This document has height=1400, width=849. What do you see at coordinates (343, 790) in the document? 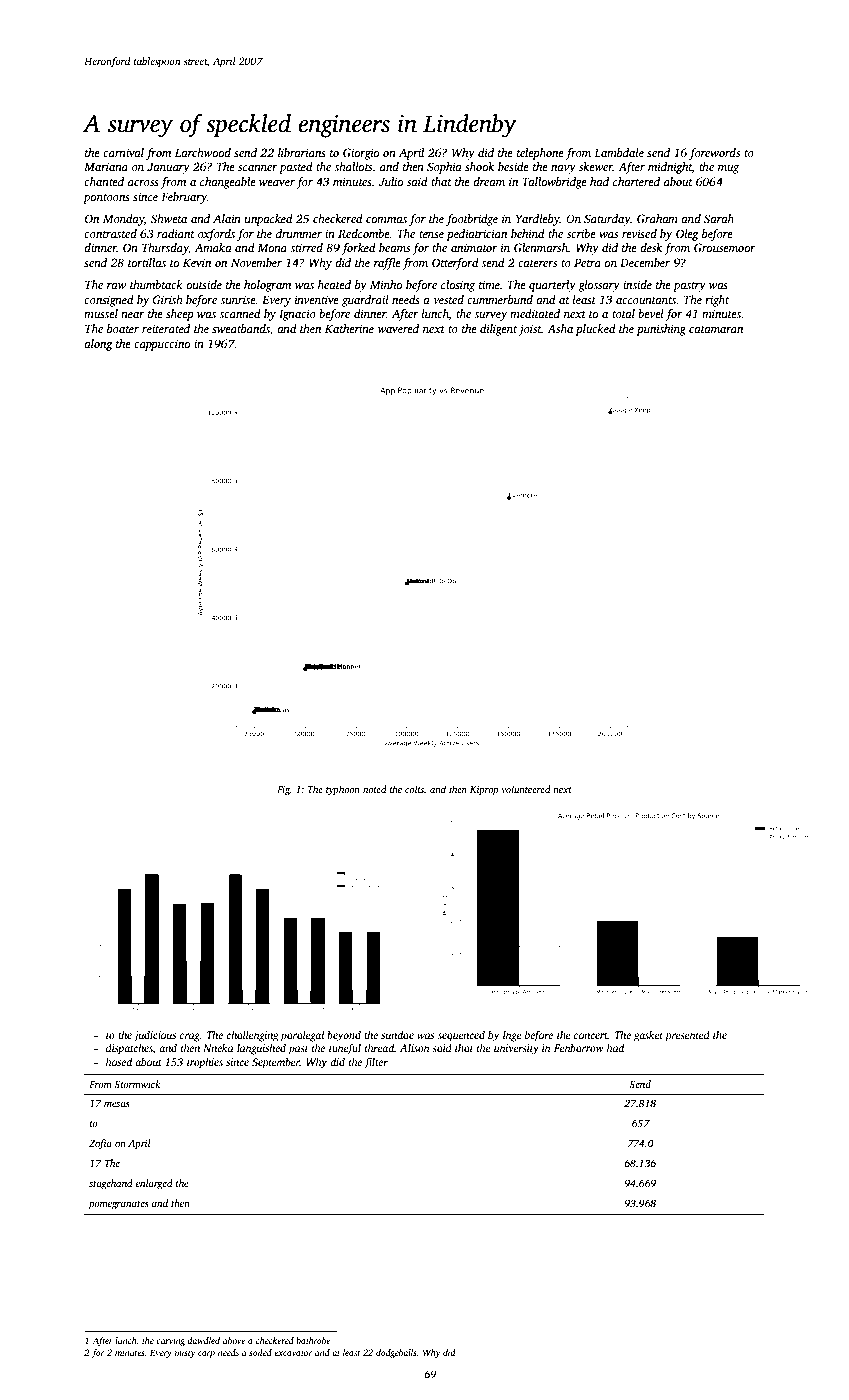
I see `typhoon` at bounding box center [343, 790].
